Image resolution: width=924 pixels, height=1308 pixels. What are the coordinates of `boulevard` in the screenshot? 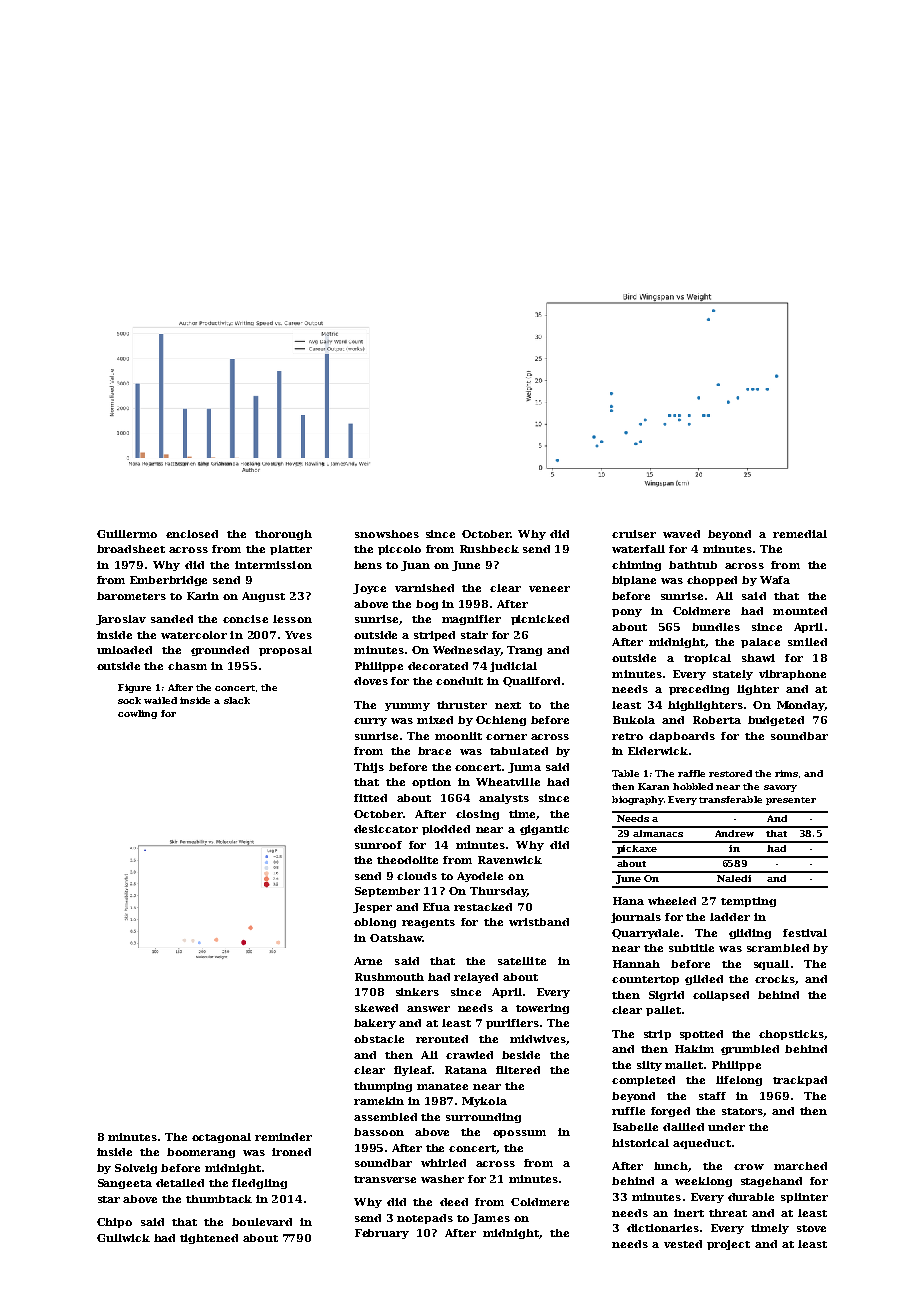 It's located at (262, 1222).
